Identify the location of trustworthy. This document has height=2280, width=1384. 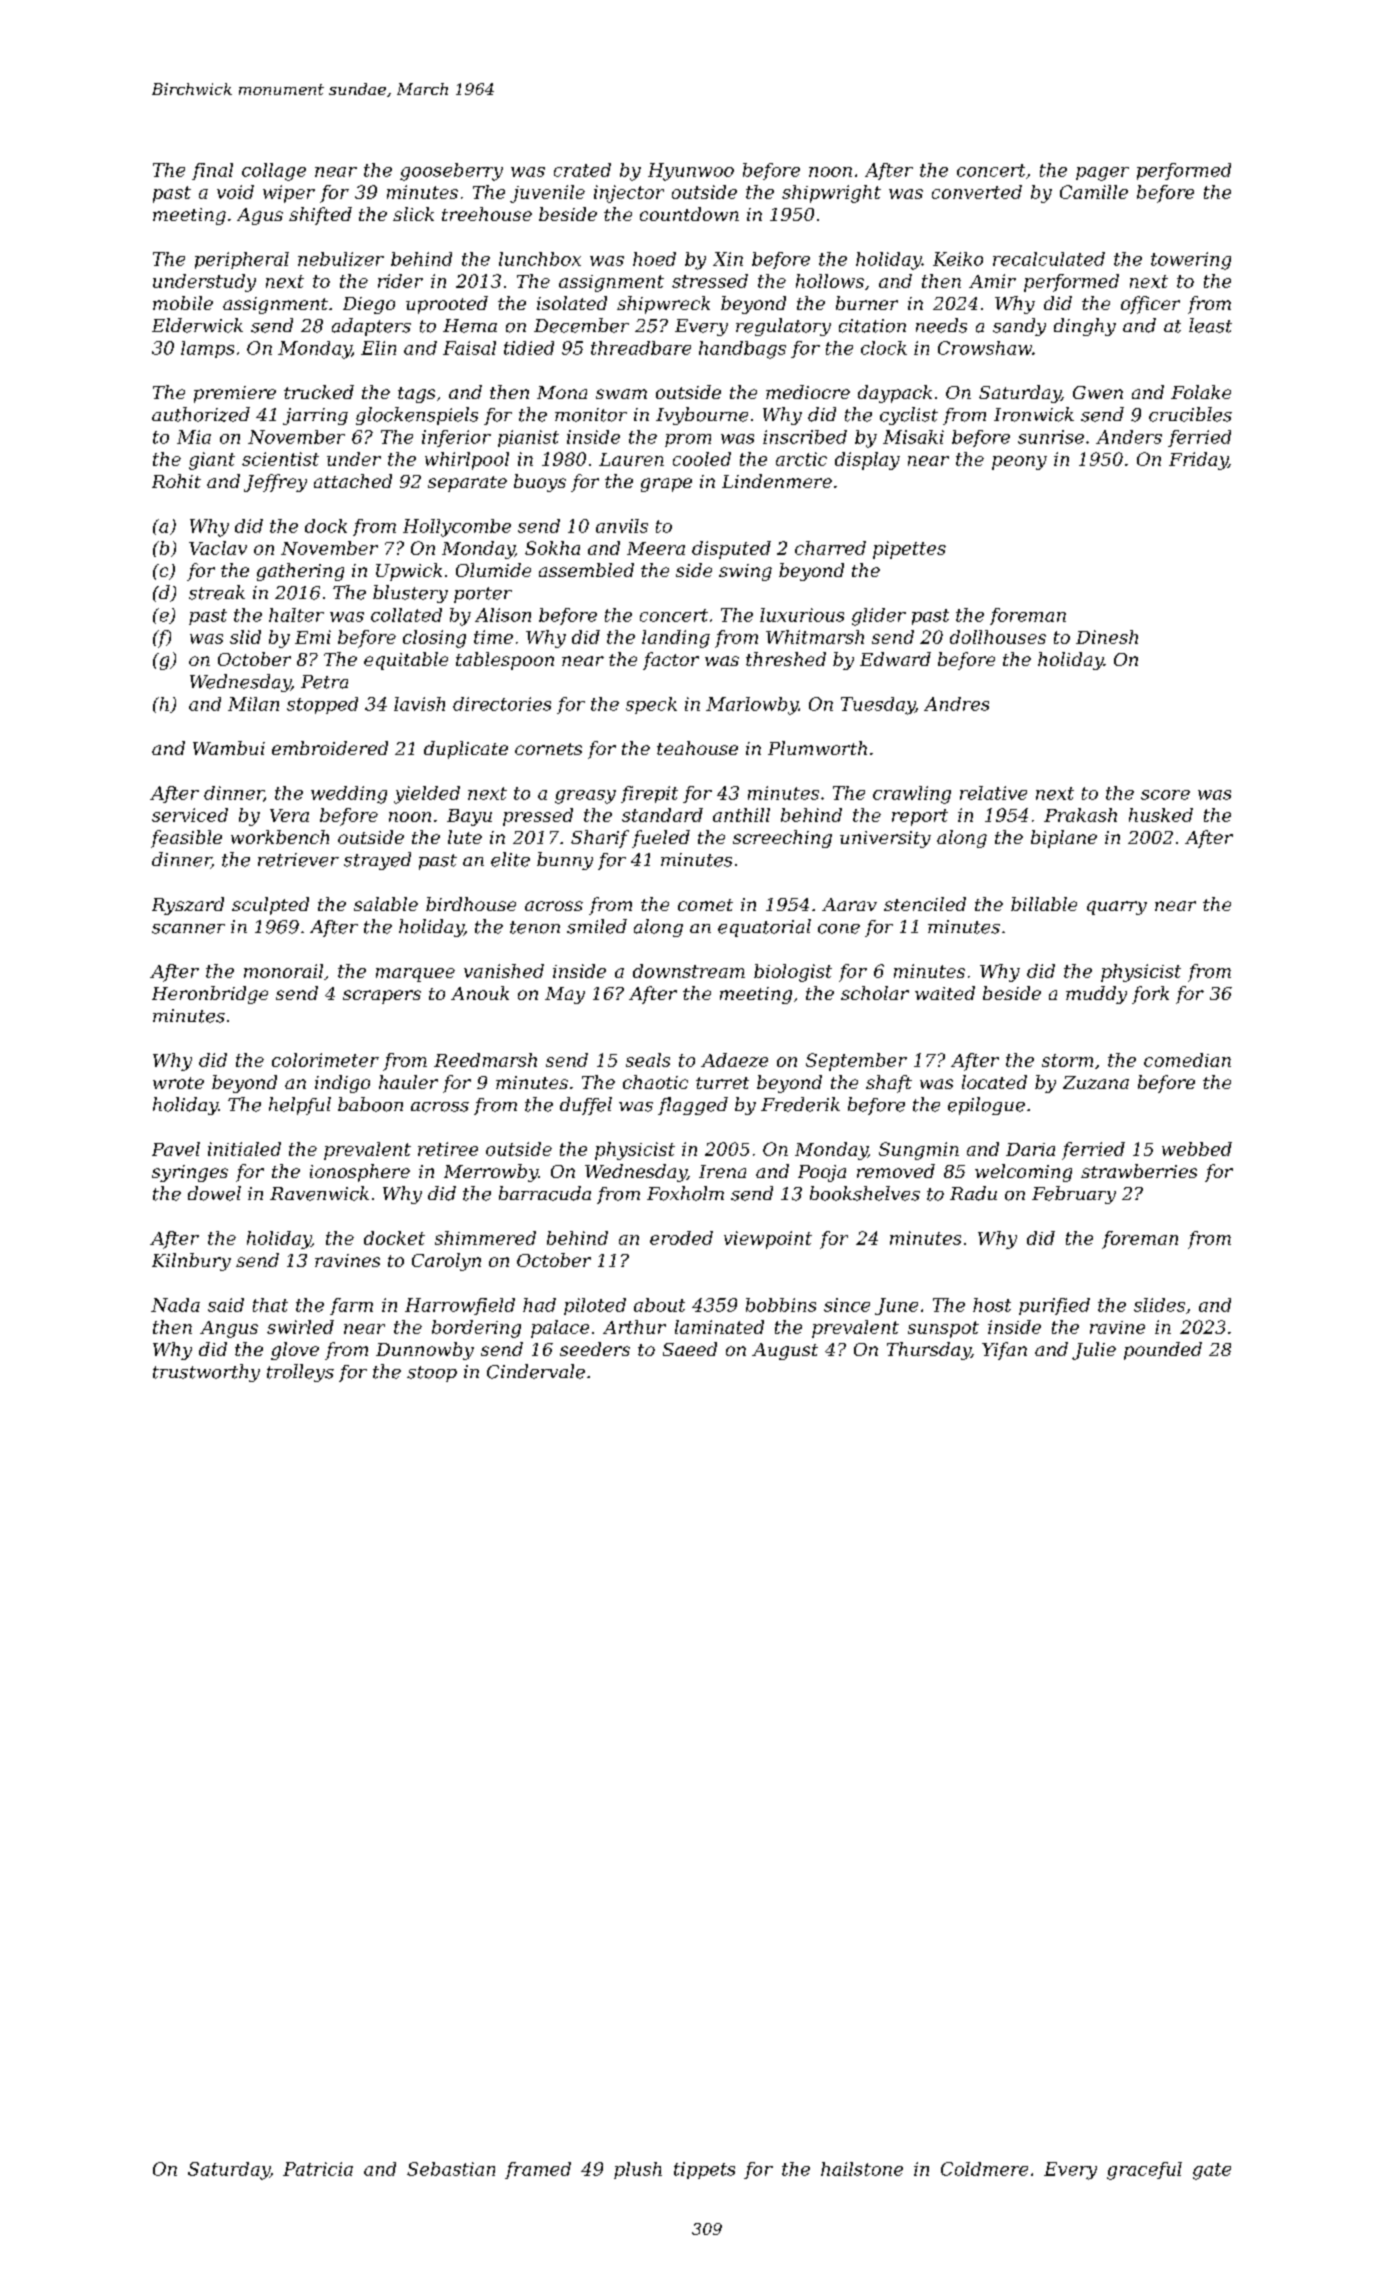
(206, 1373).
